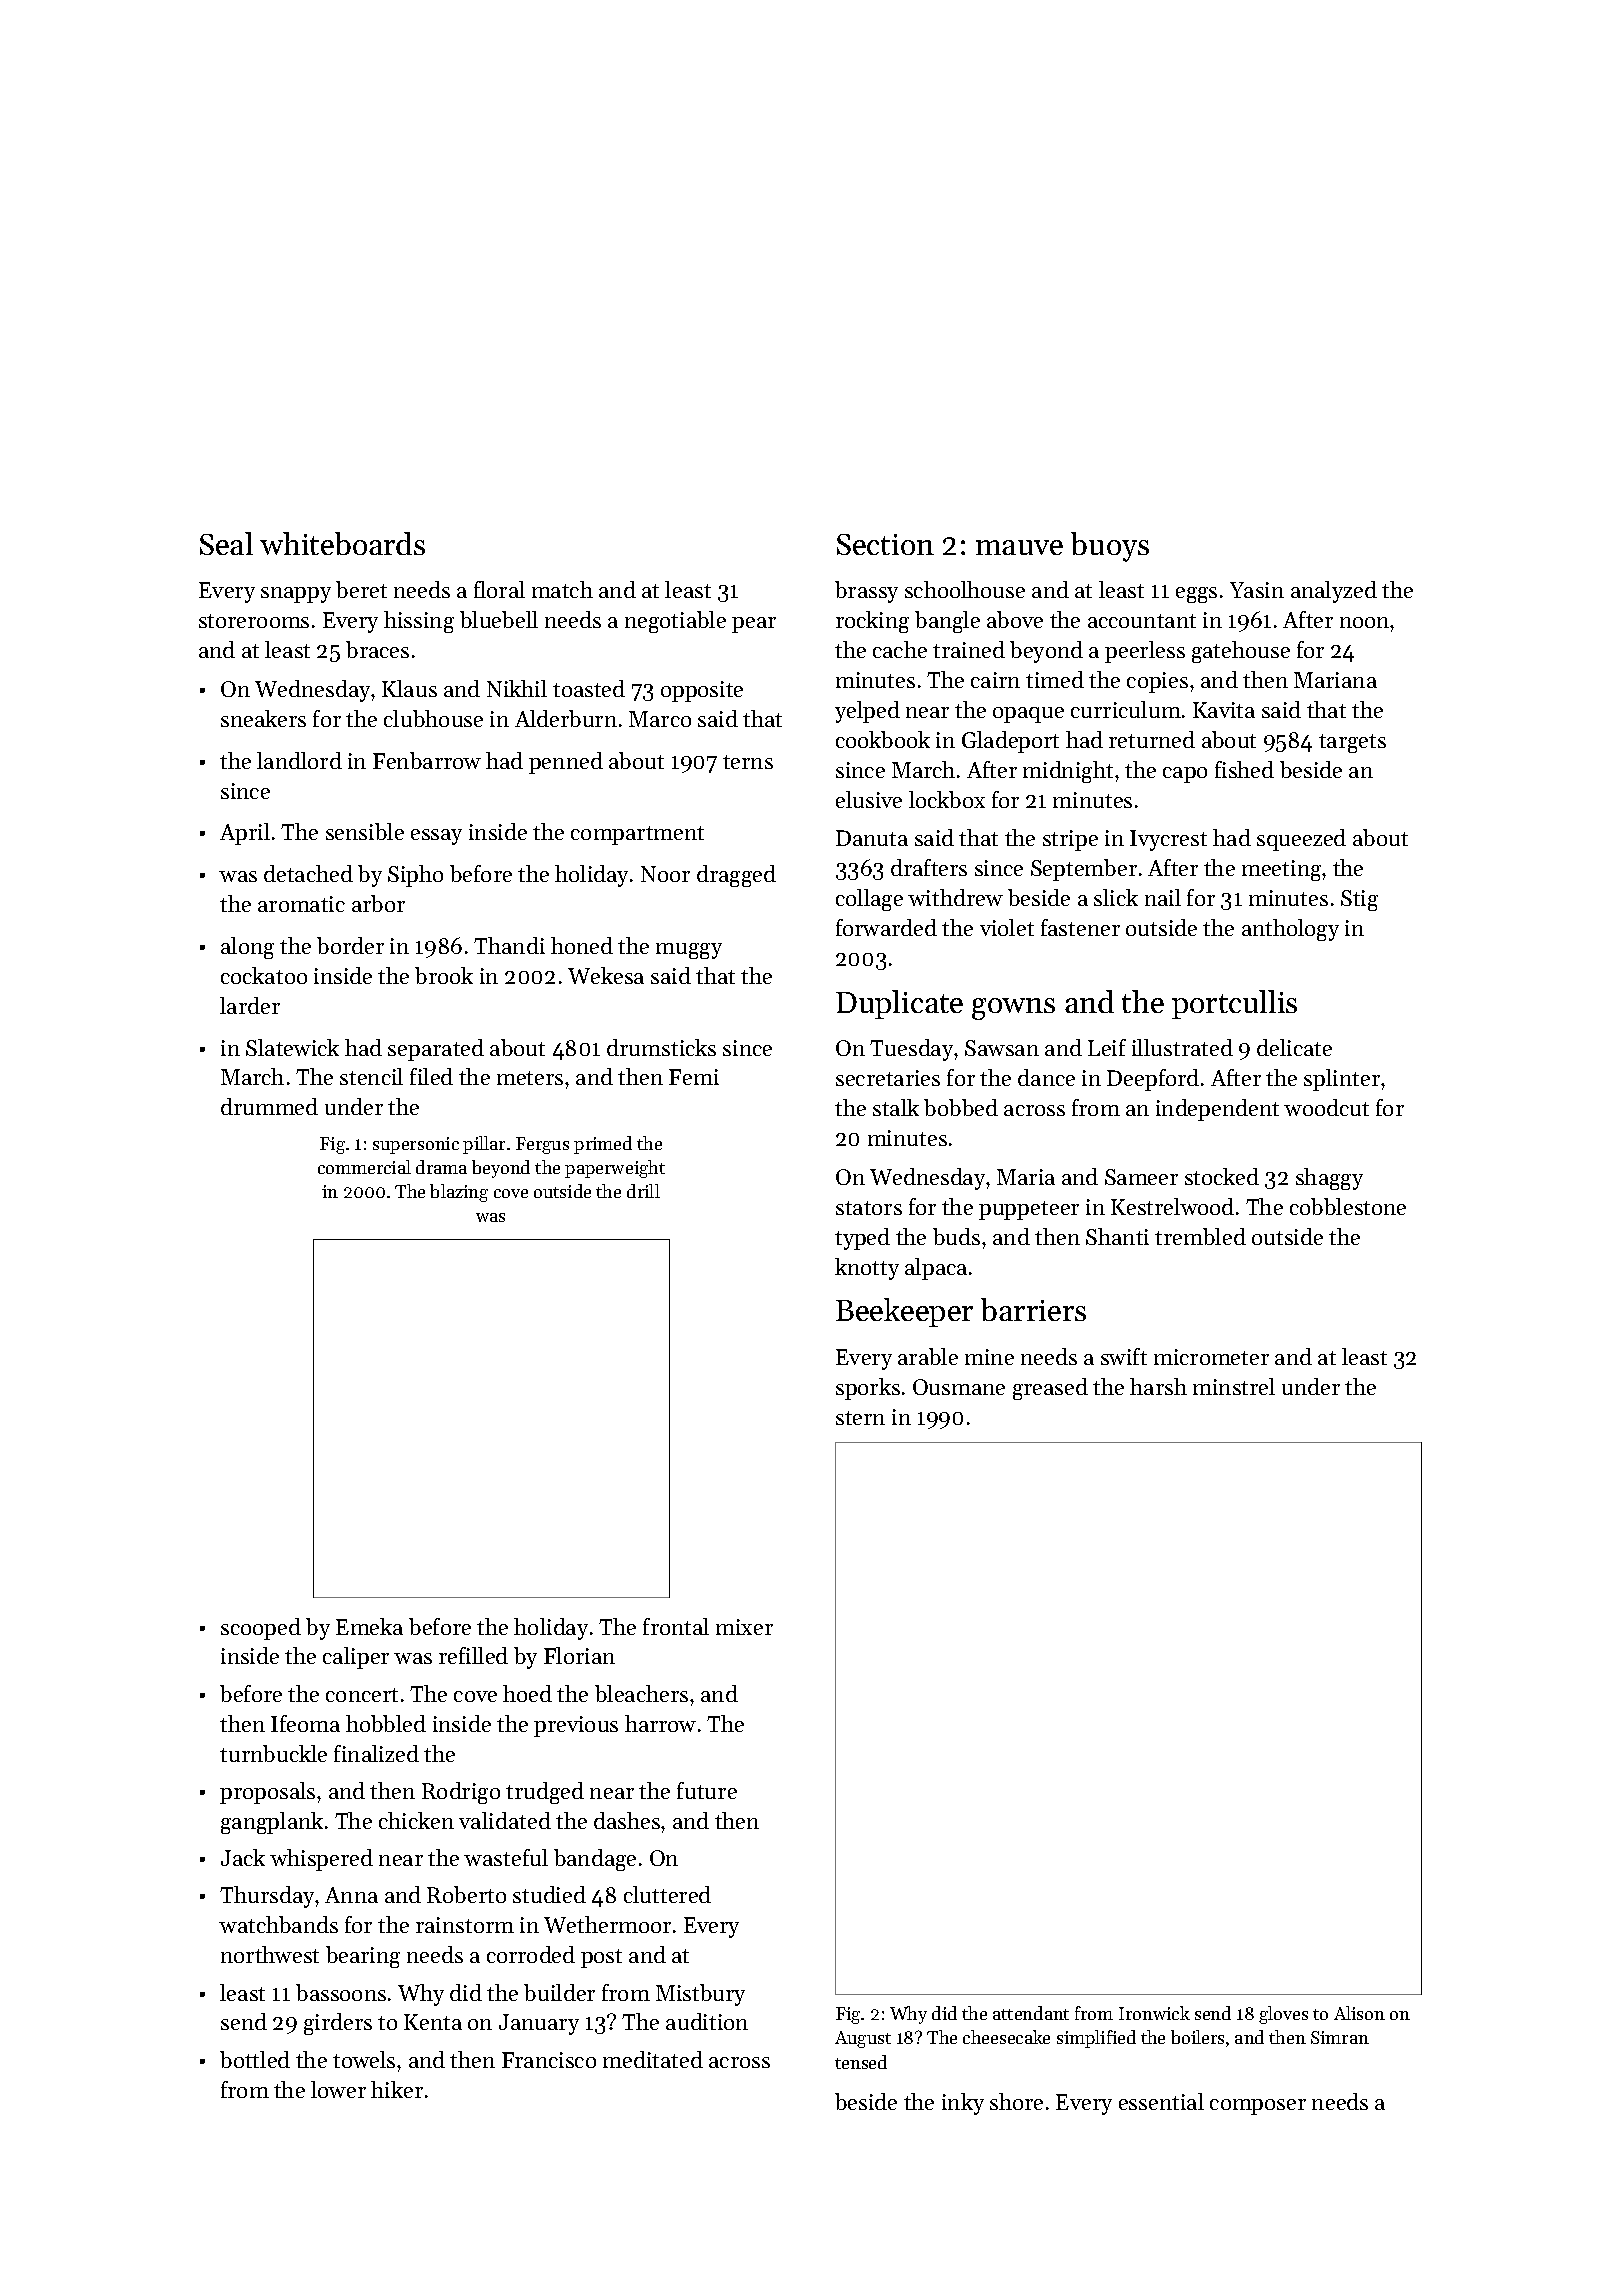 Image resolution: width=1620 pixels, height=2292 pixels. What do you see at coordinates (1257, 590) in the image?
I see `Yasin` at bounding box center [1257, 590].
